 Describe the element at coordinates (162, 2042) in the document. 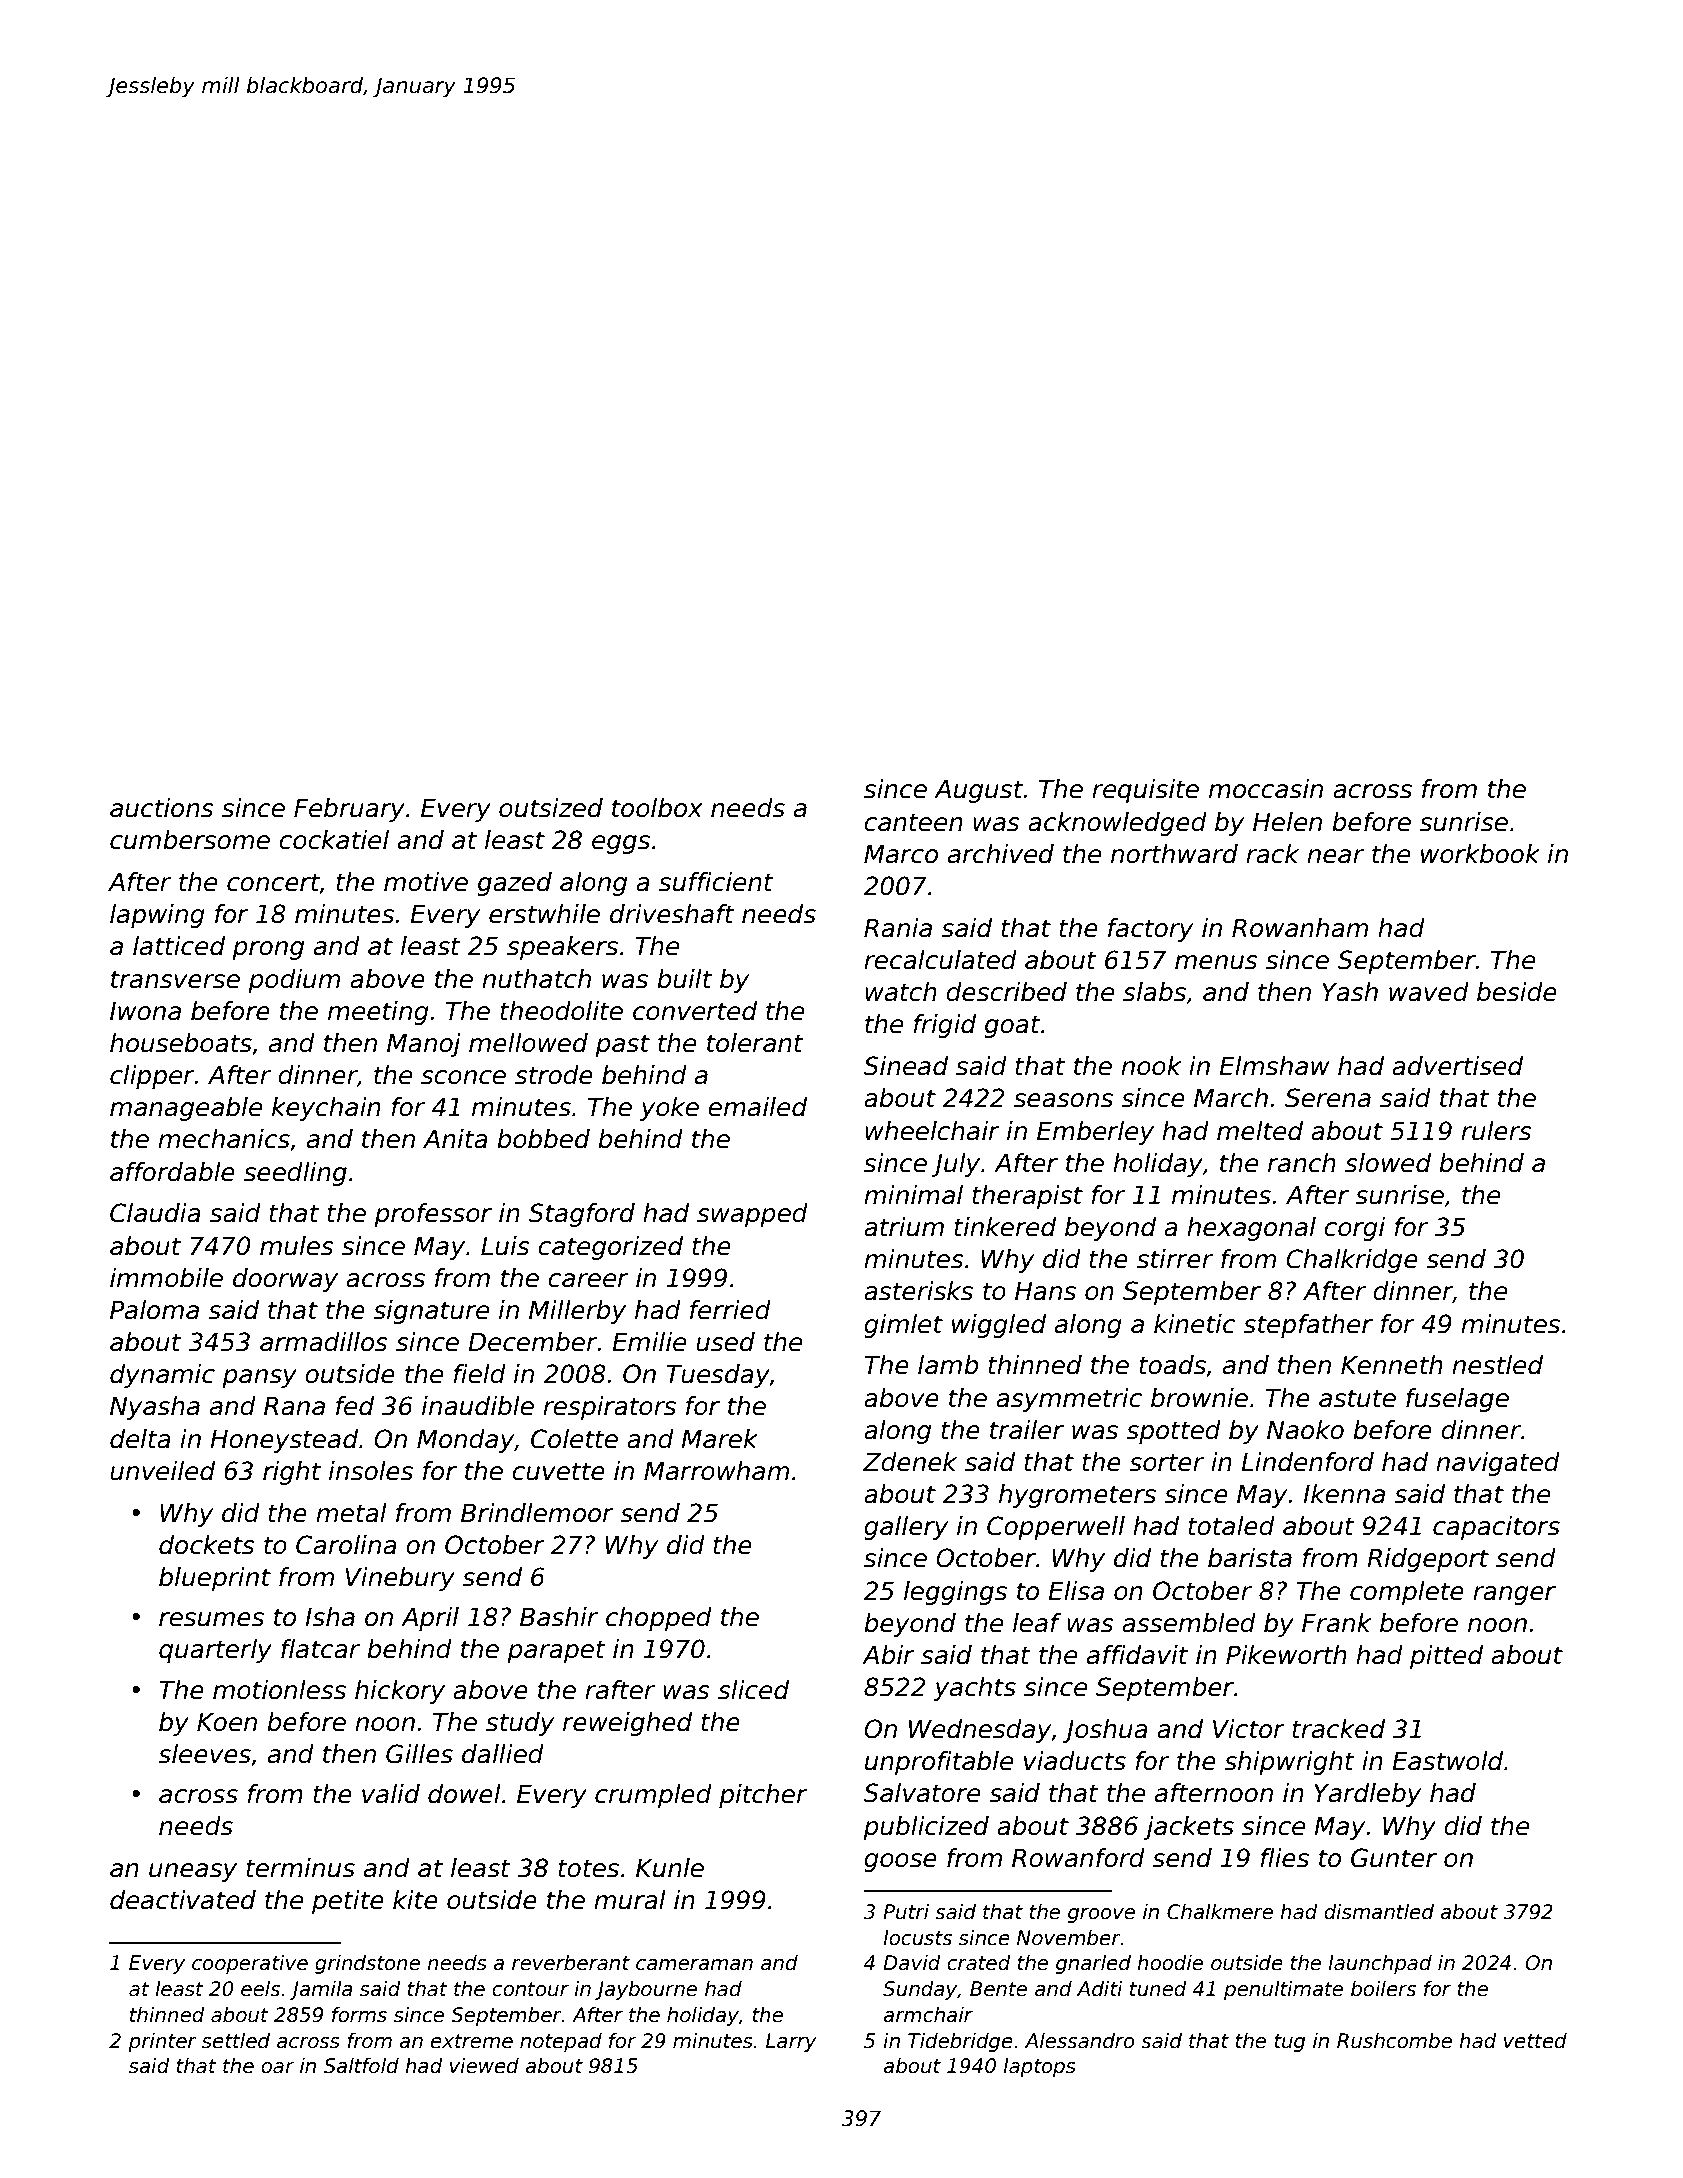

I see `printer` at that location.
